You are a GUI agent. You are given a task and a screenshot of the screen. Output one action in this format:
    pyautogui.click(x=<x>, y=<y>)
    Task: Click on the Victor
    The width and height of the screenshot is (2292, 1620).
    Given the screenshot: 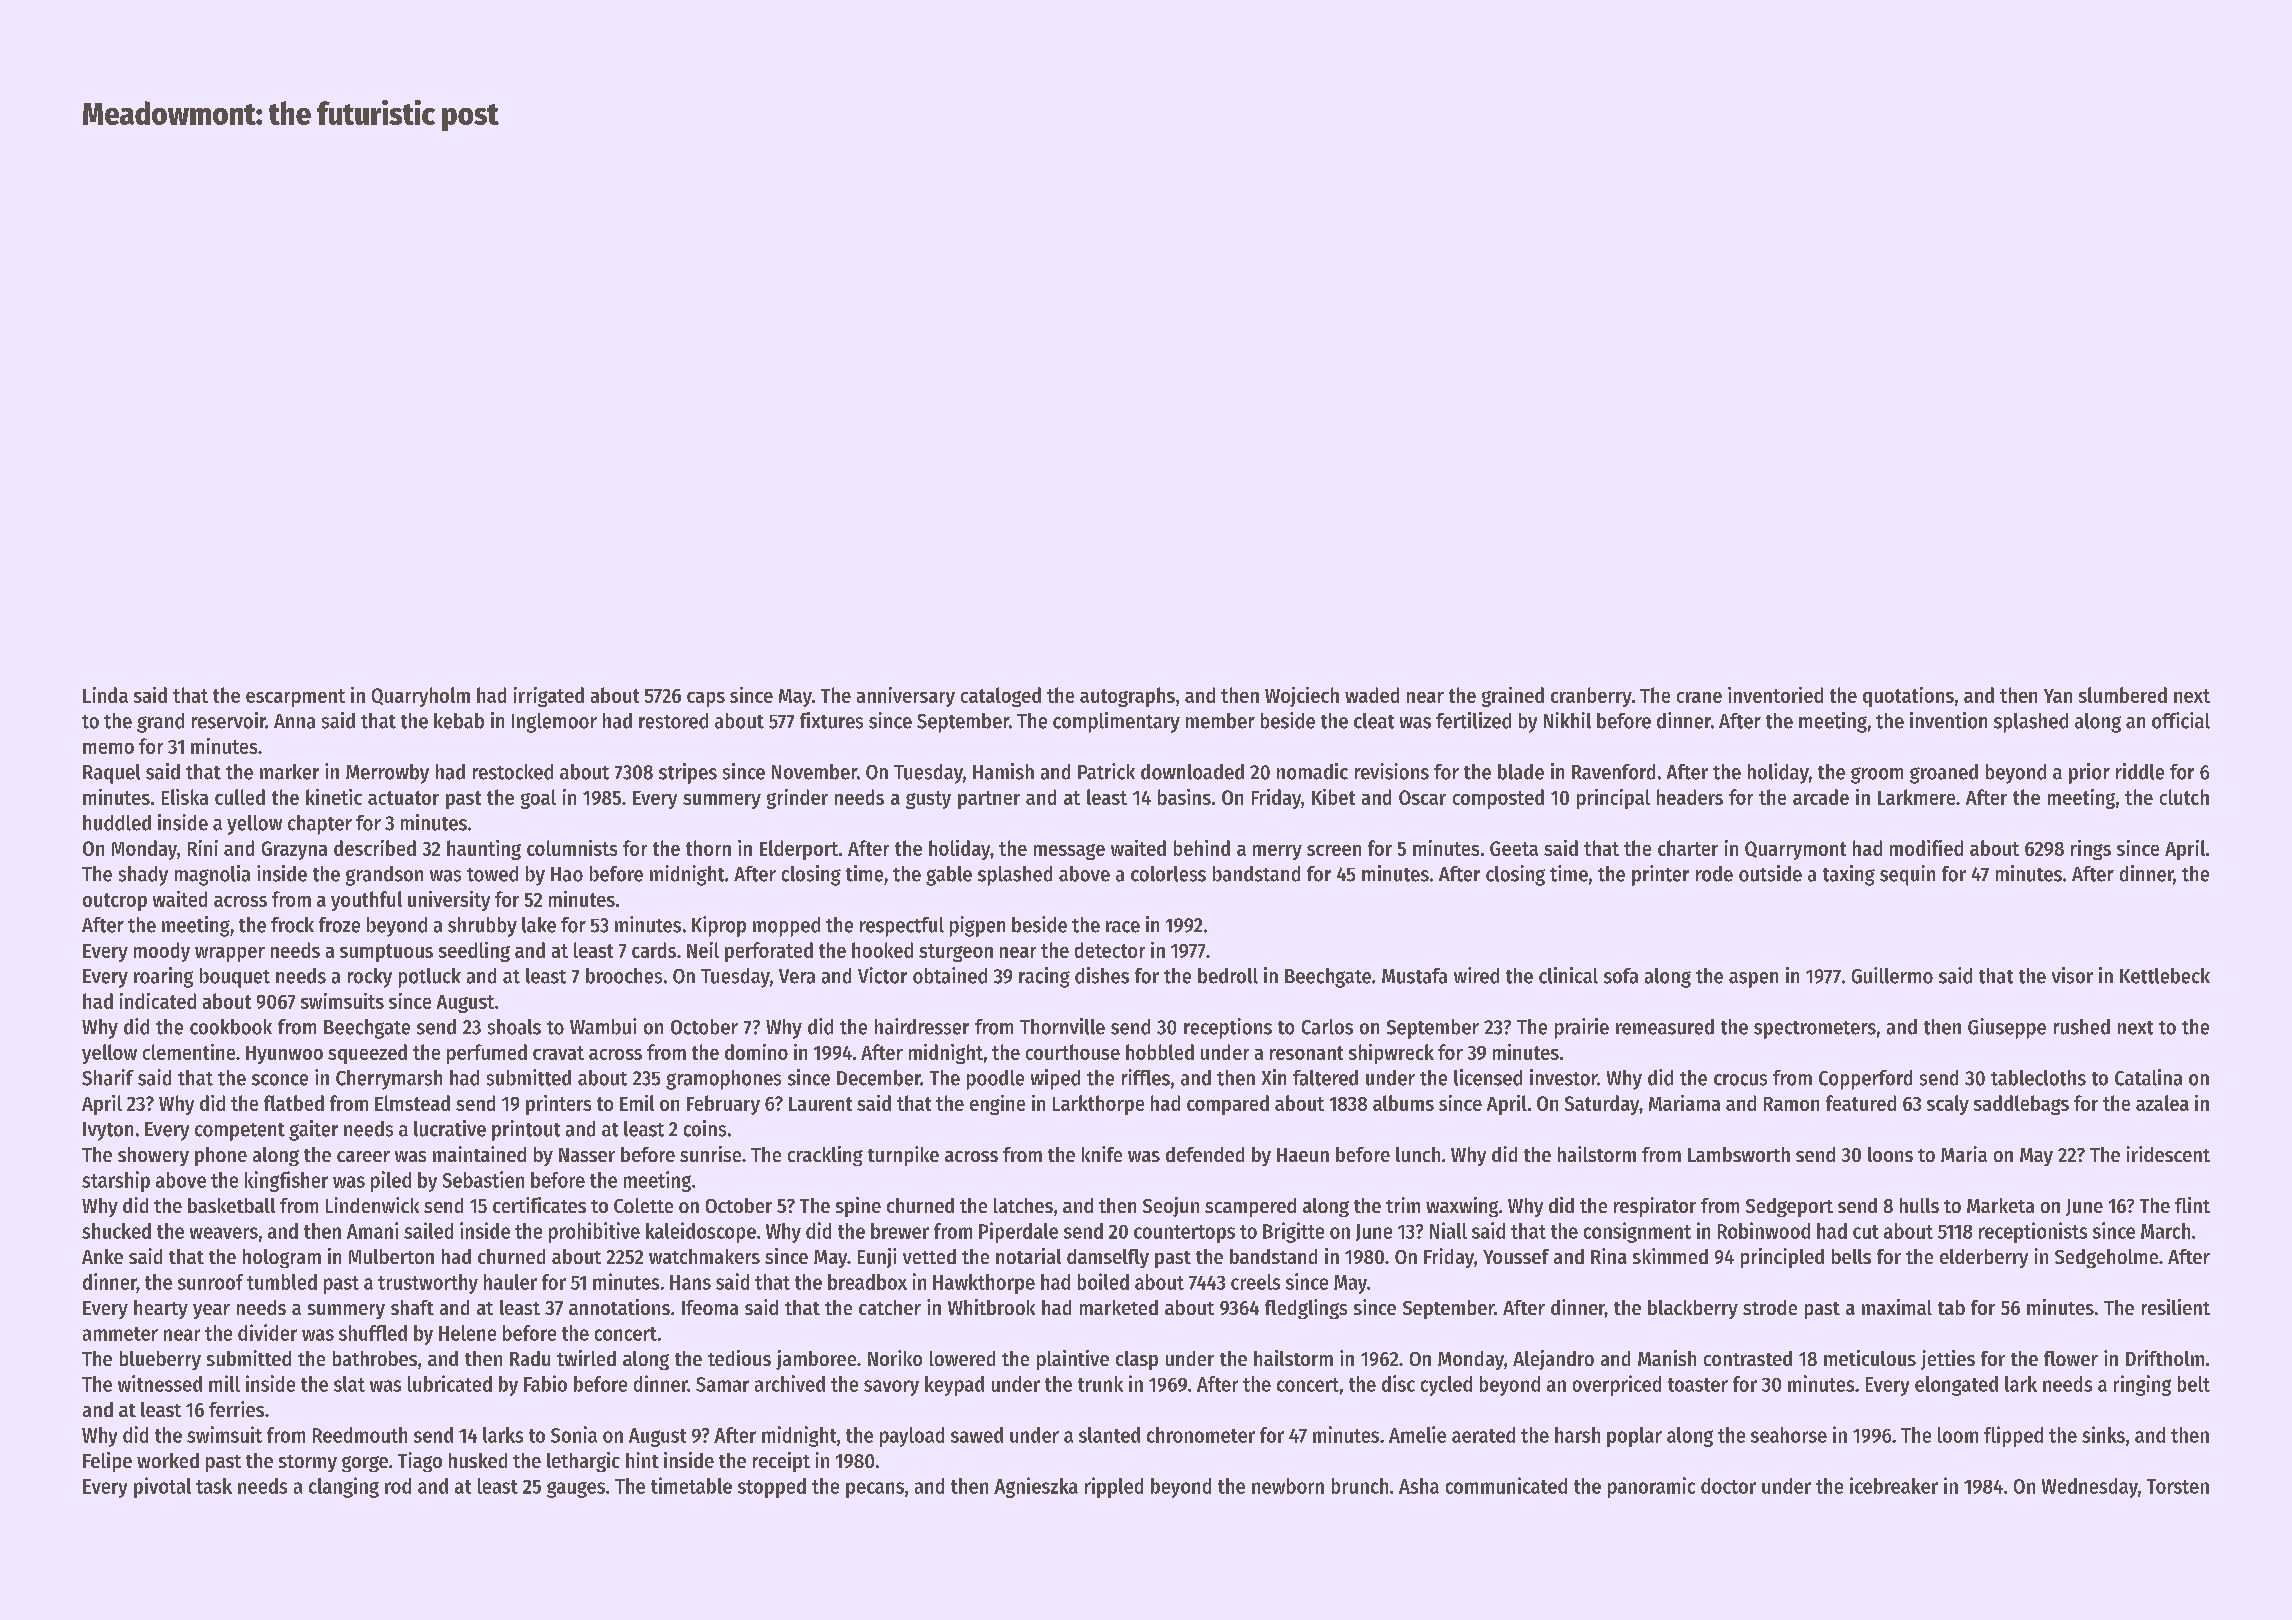 What is the action you would take?
    pyautogui.click(x=882, y=975)
